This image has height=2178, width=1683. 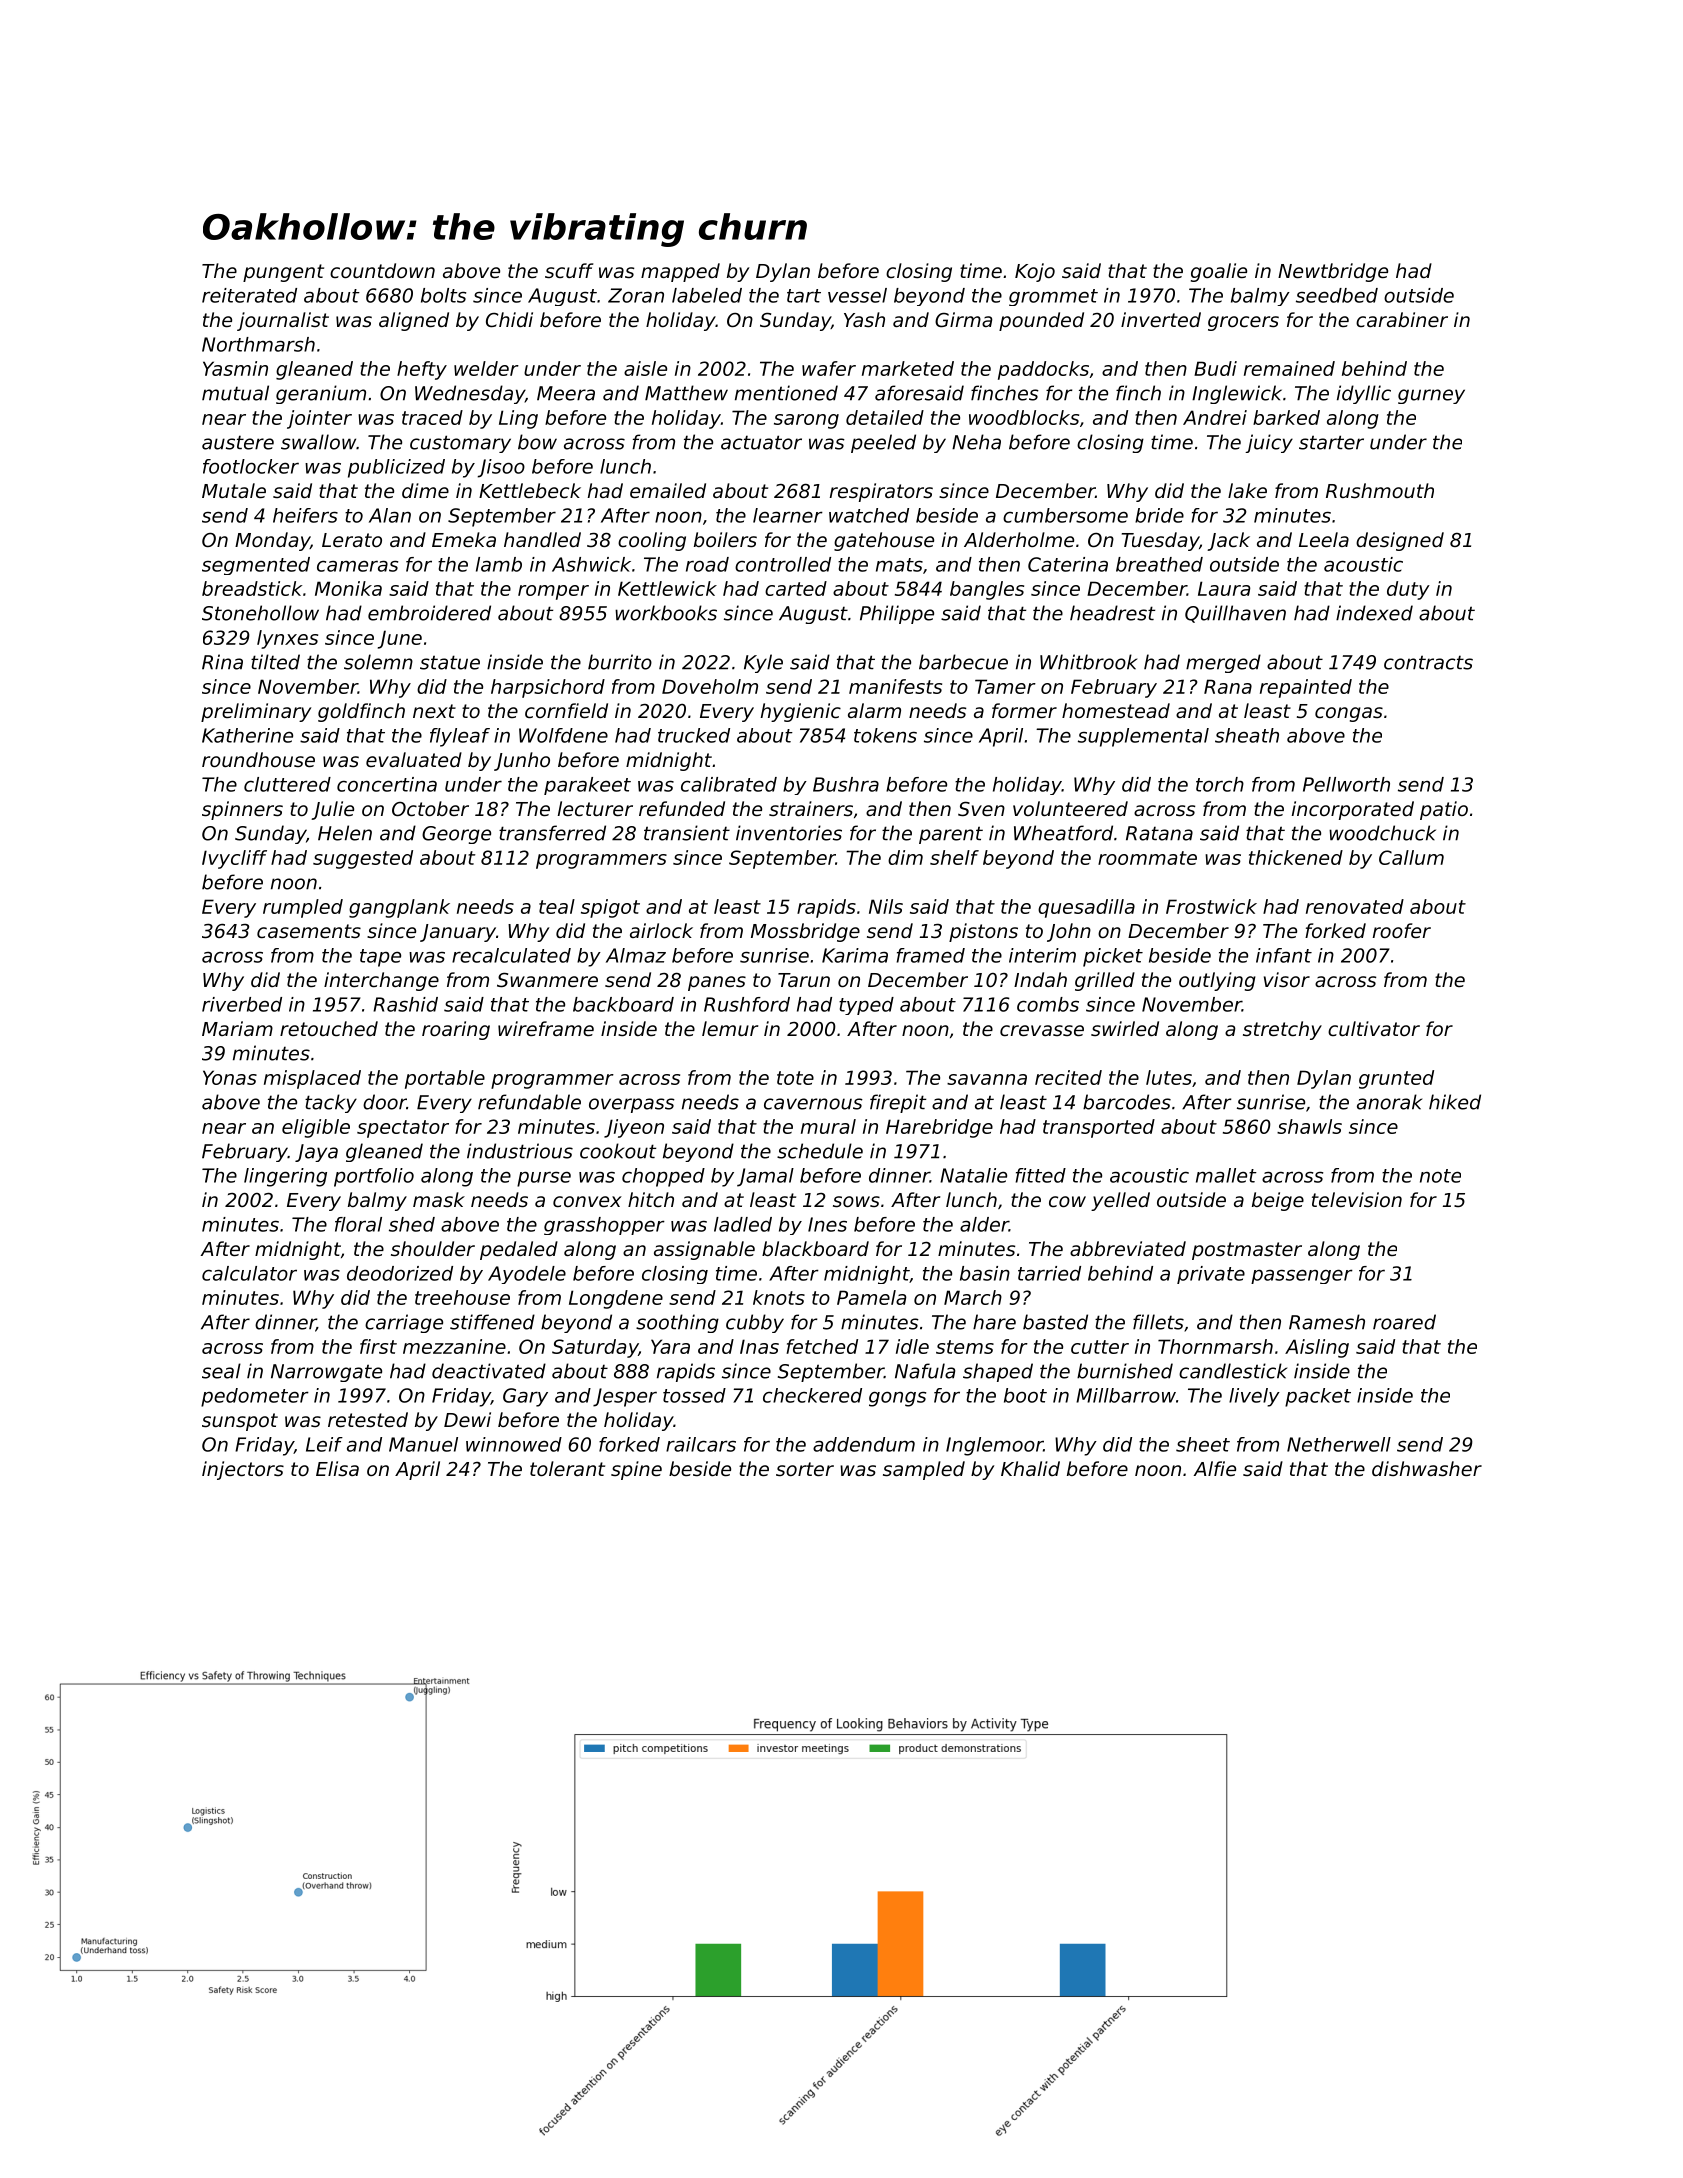 I want to click on vessel, so click(x=857, y=295).
